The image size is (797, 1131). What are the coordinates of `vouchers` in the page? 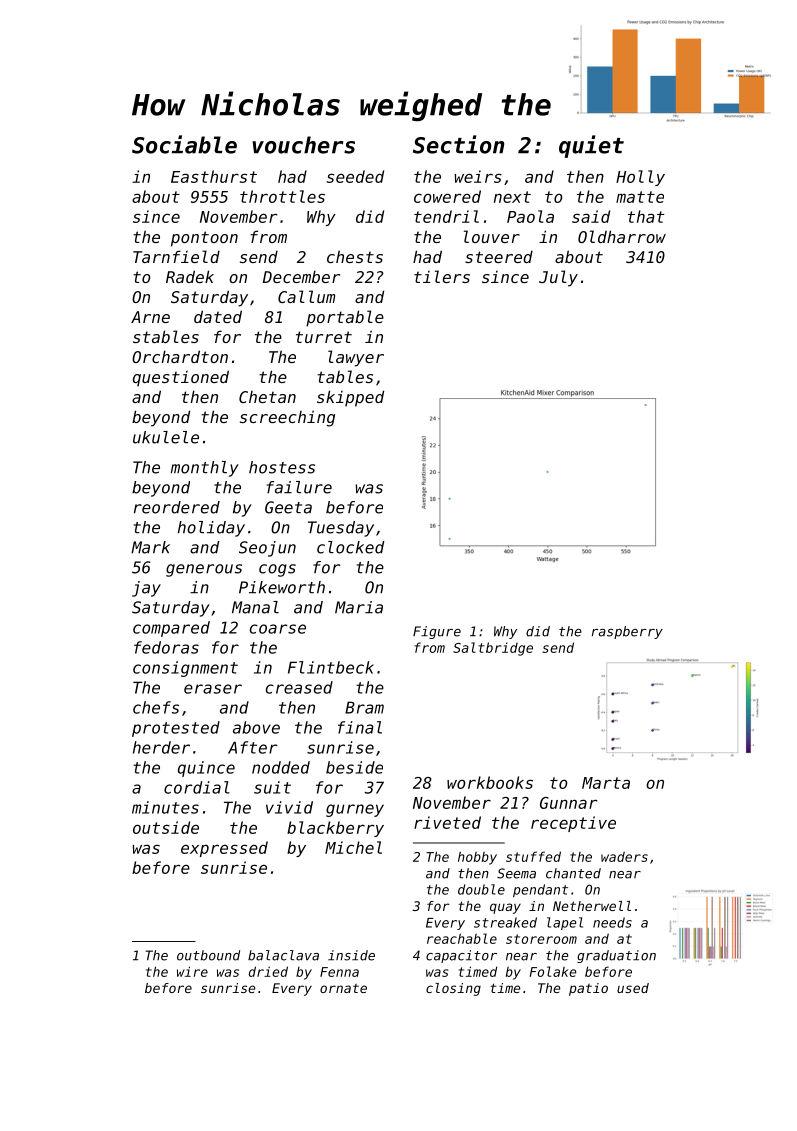 It's located at (303, 145).
